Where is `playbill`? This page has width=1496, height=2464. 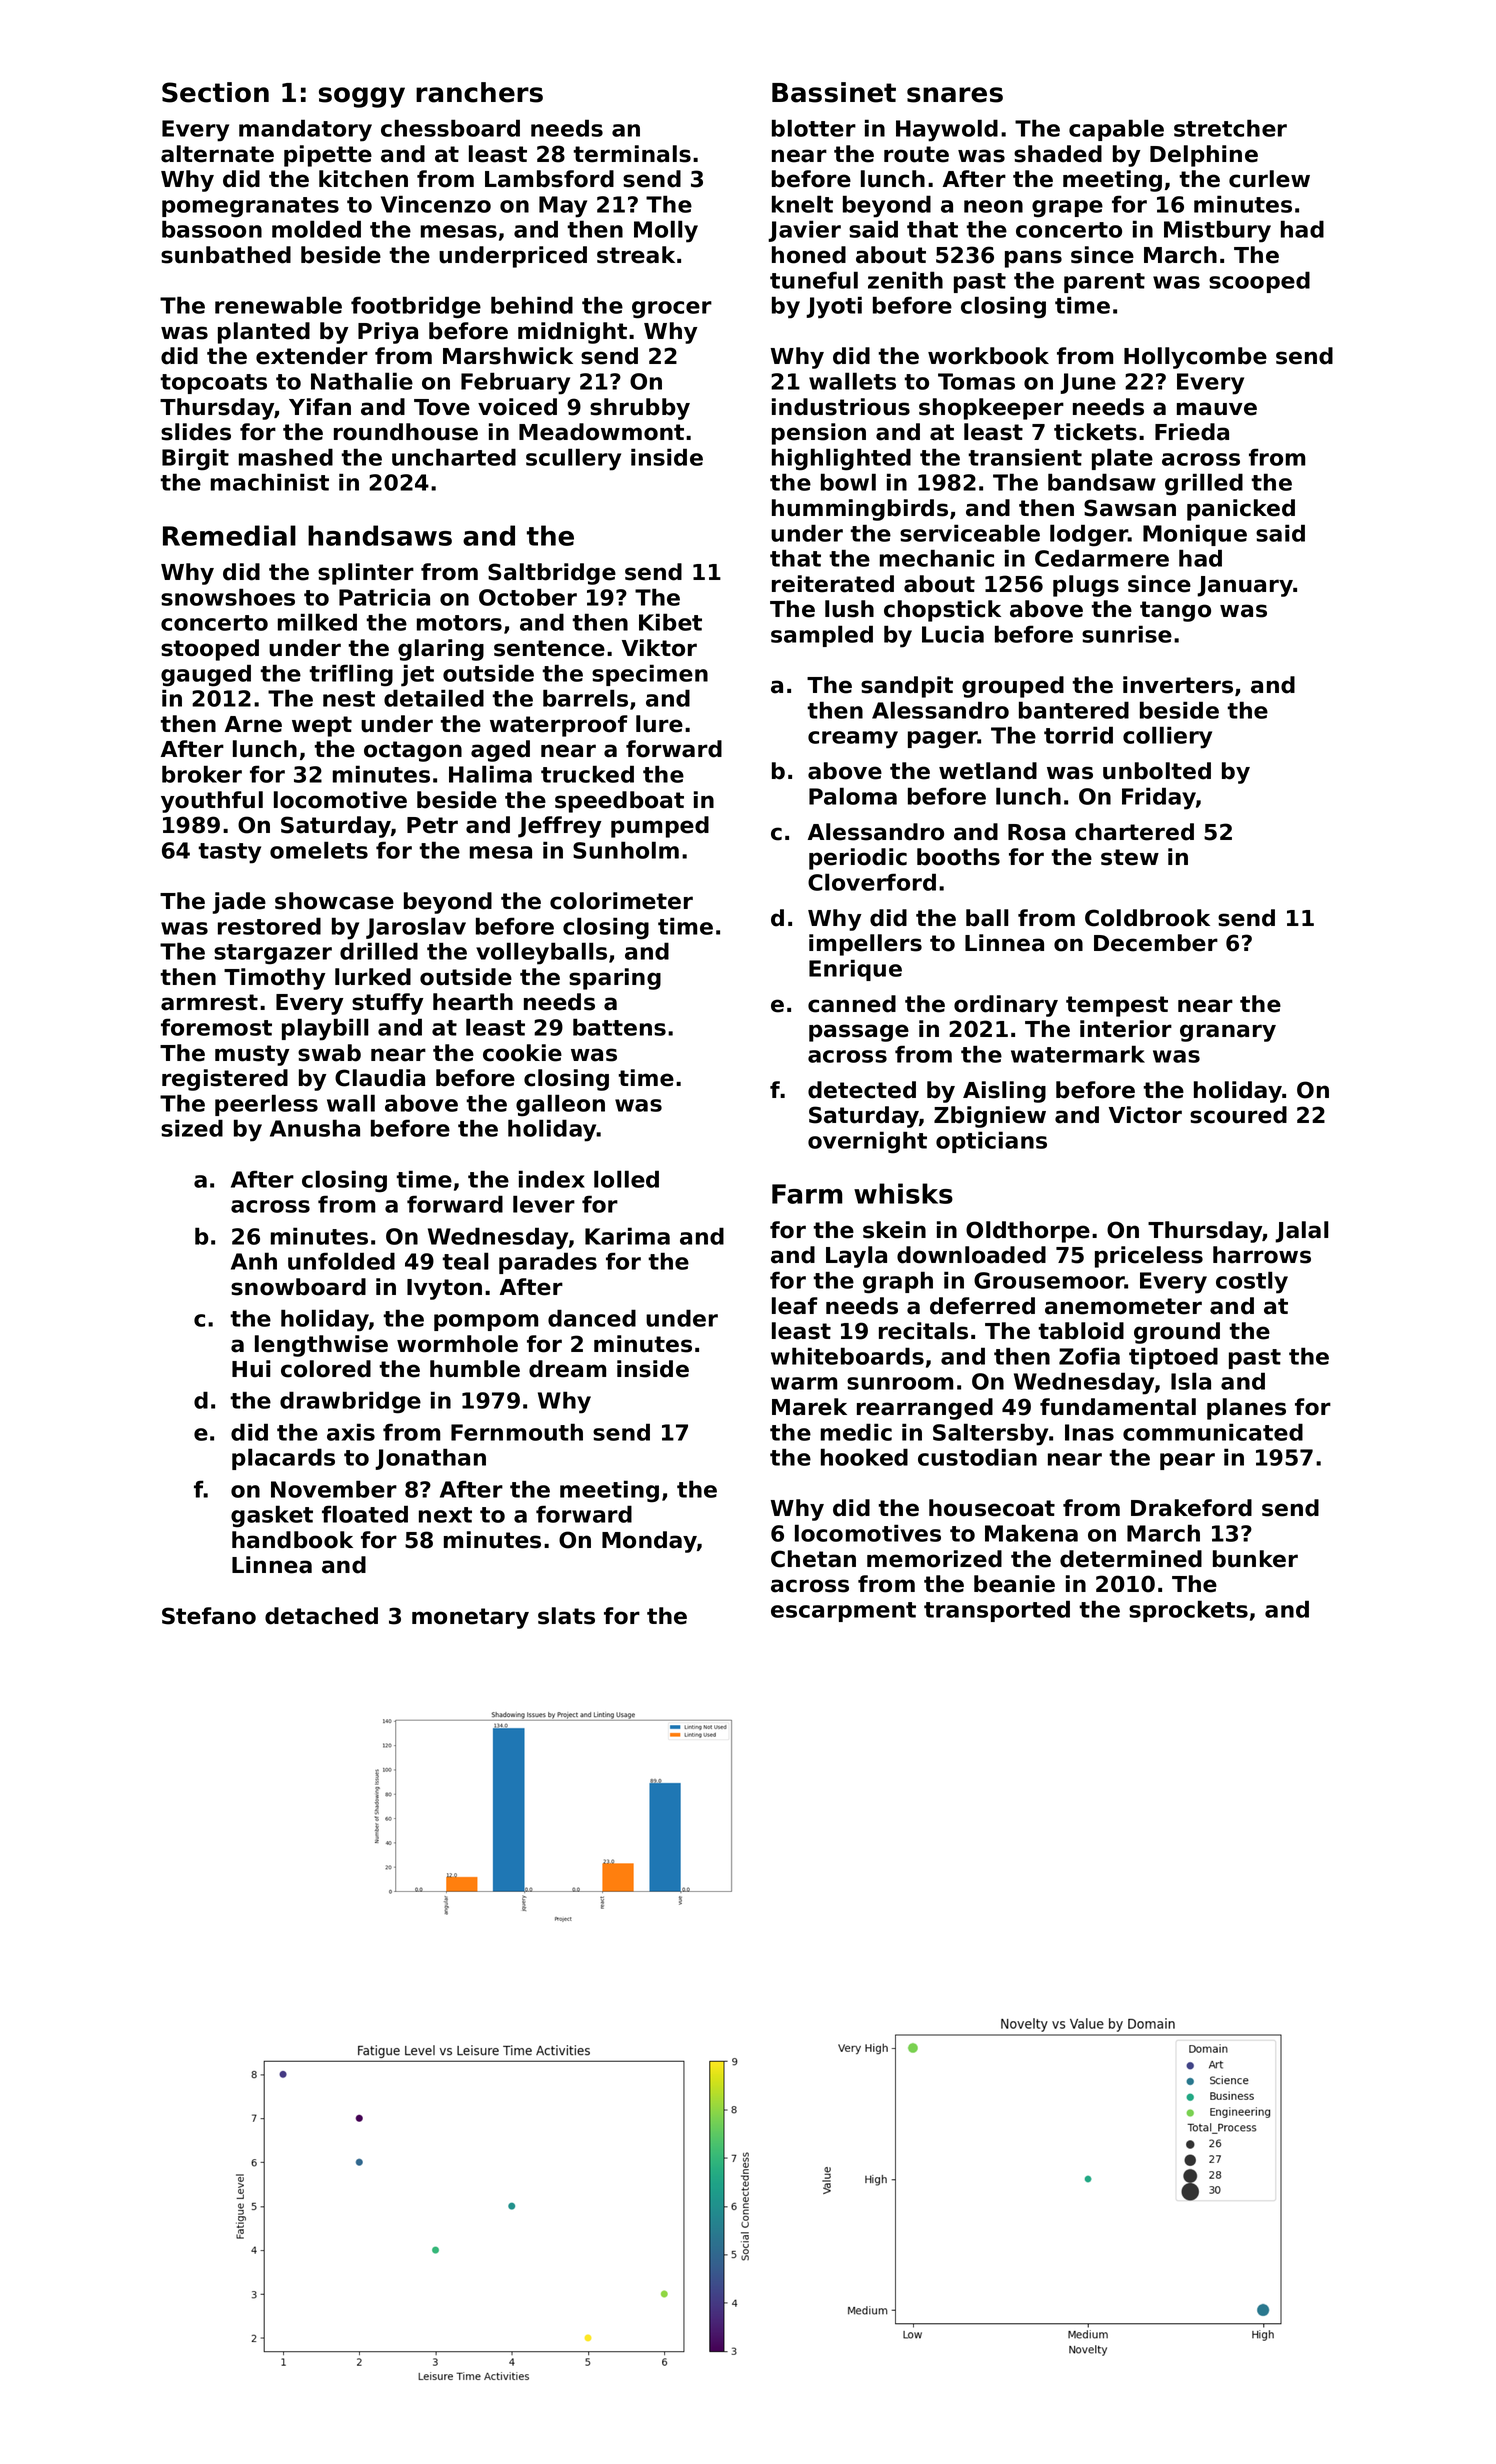
playbill is located at coordinates (325, 1029).
